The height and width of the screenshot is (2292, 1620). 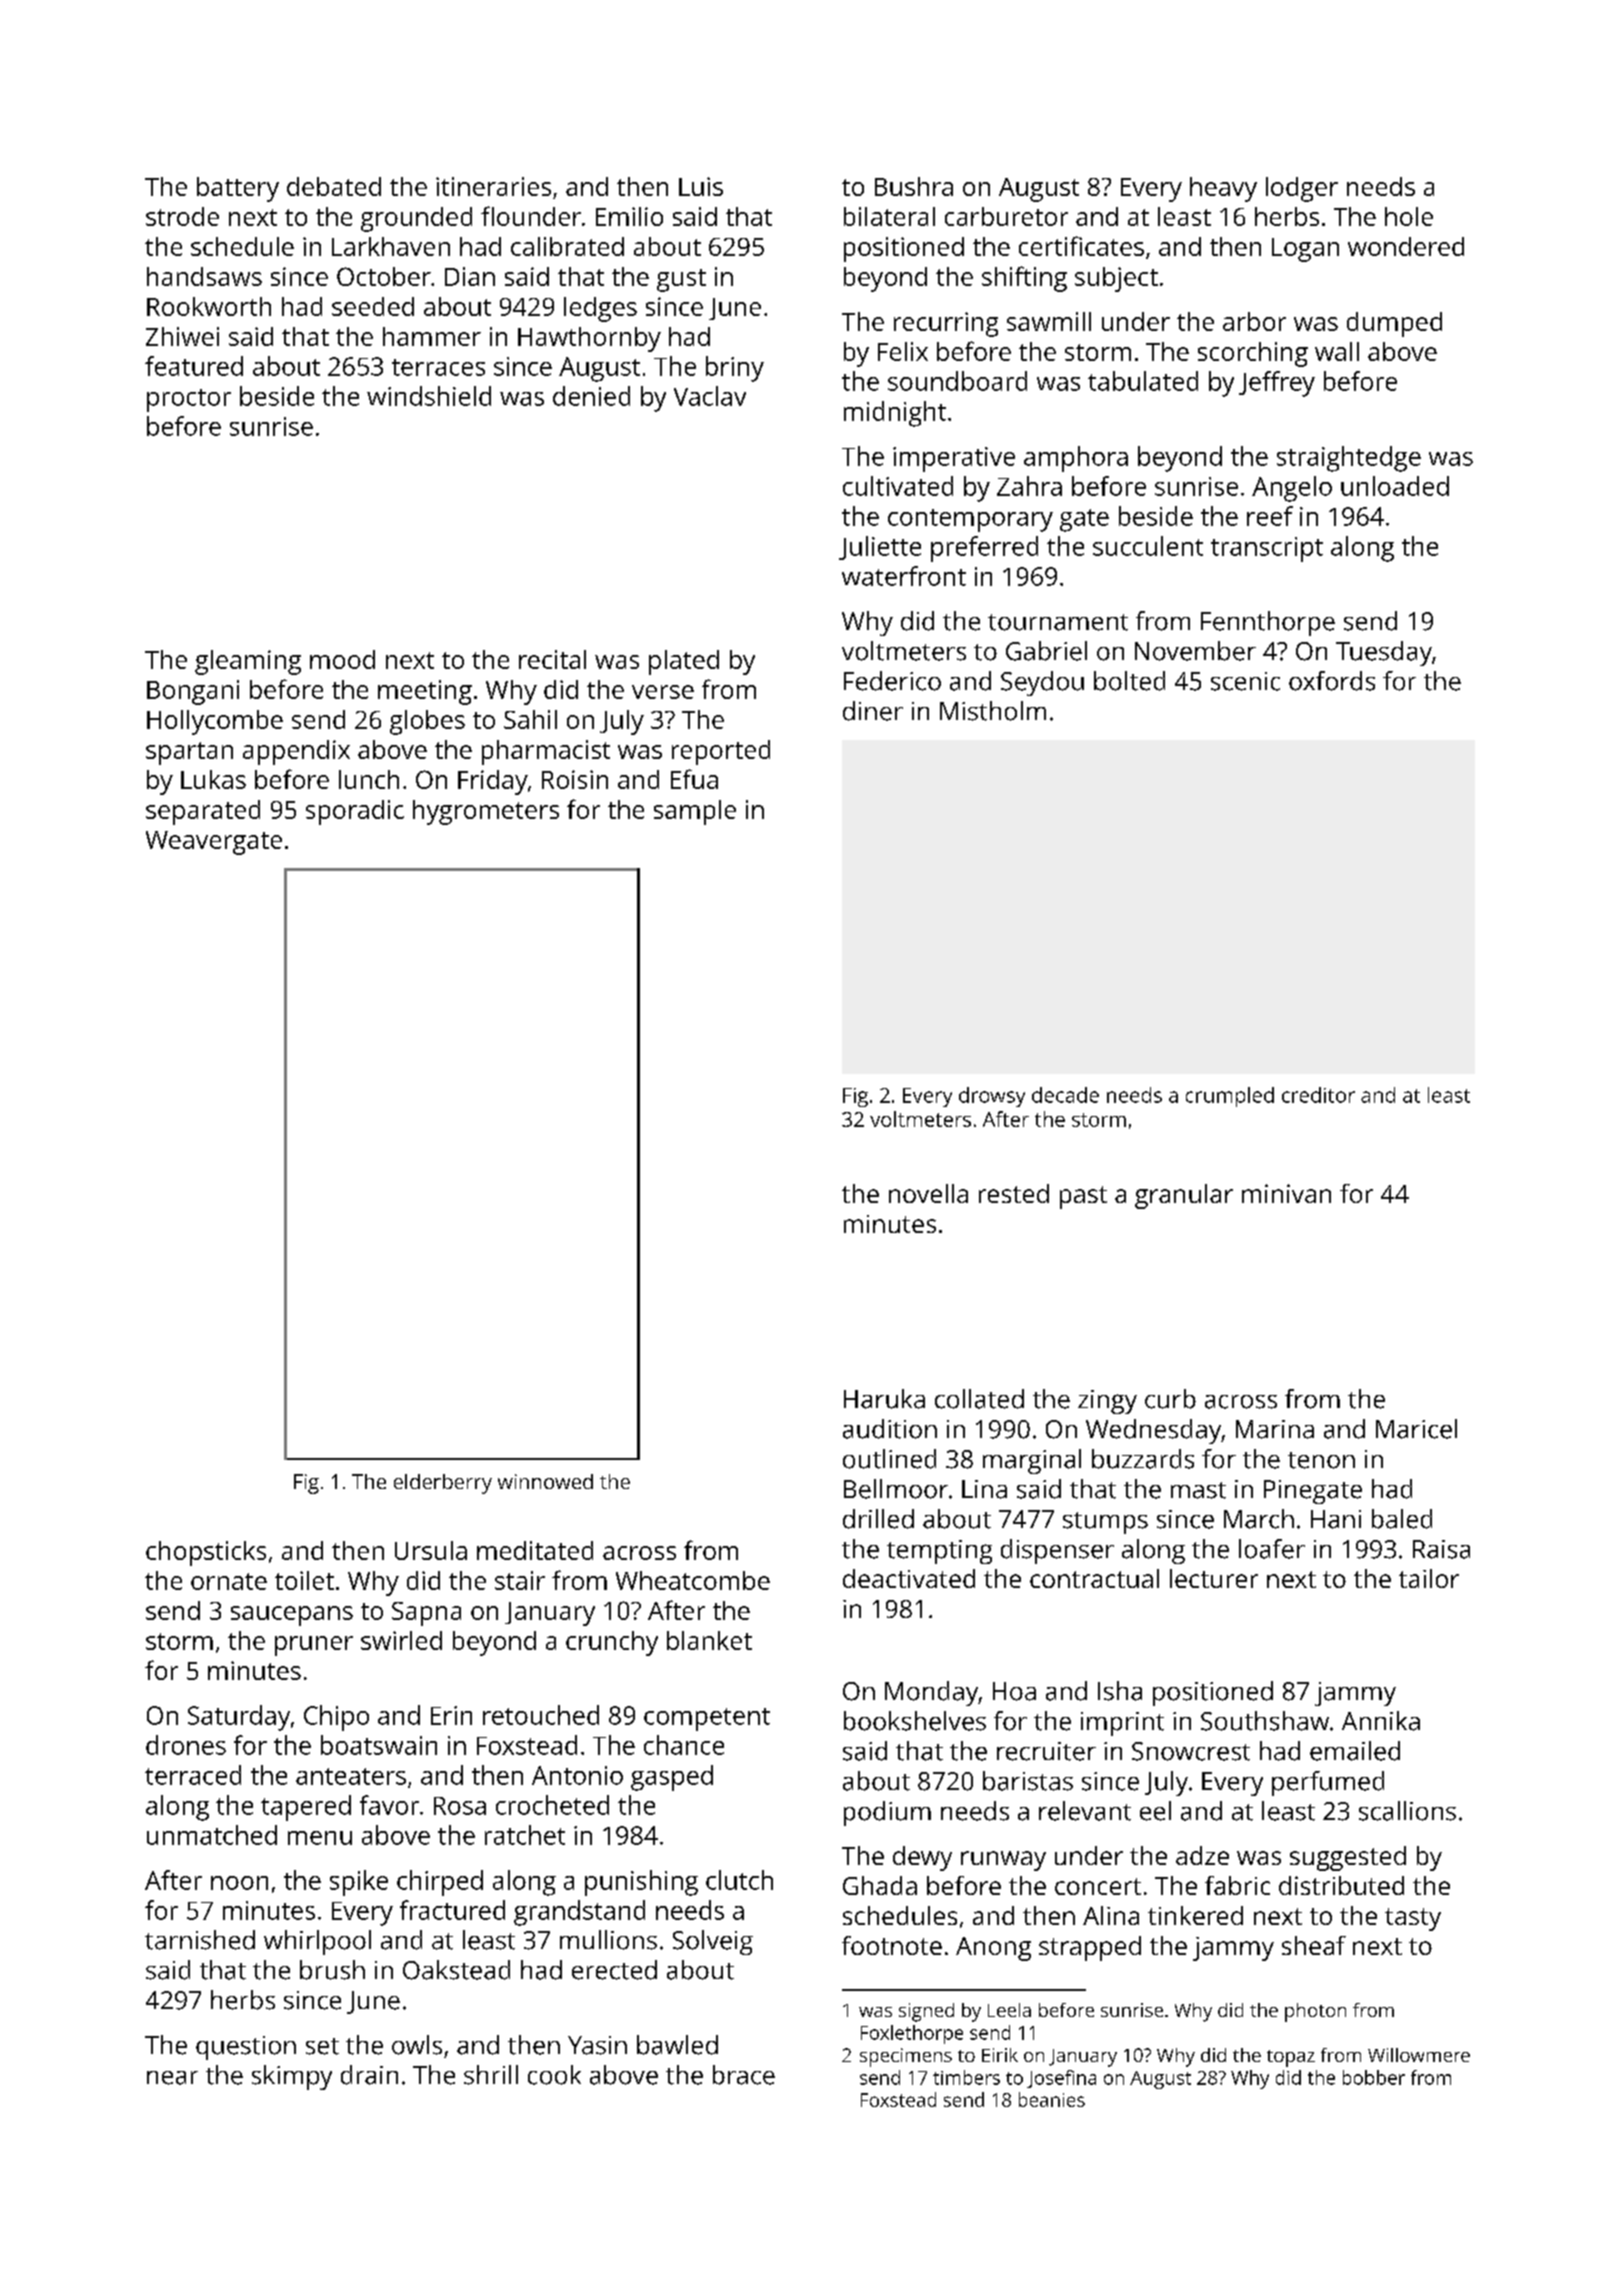 I want to click on stumps, so click(x=1105, y=1523).
